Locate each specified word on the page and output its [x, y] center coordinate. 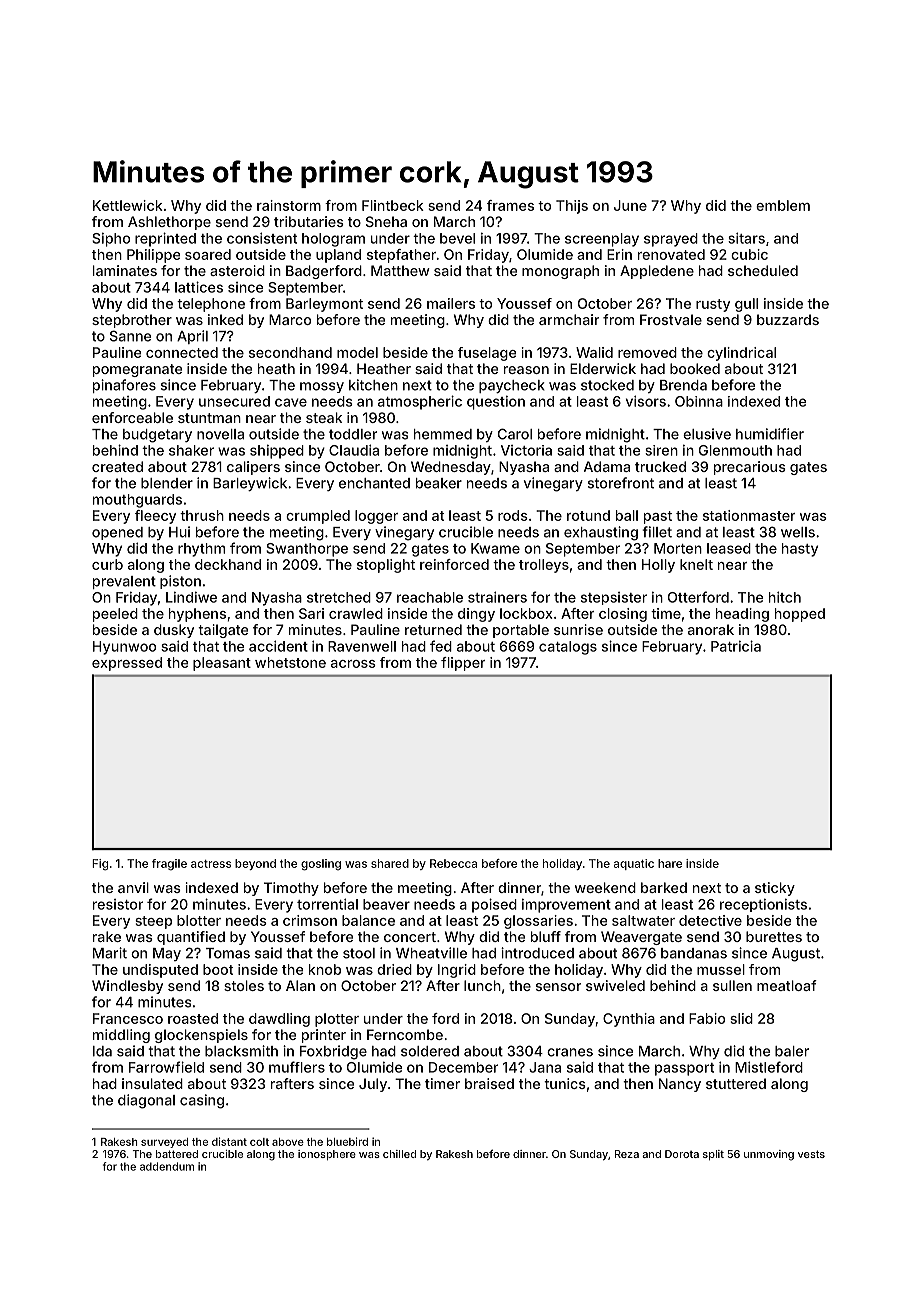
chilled [399, 1154]
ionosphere [327, 1155]
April [192, 337]
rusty [713, 305]
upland [338, 256]
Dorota [682, 1154]
